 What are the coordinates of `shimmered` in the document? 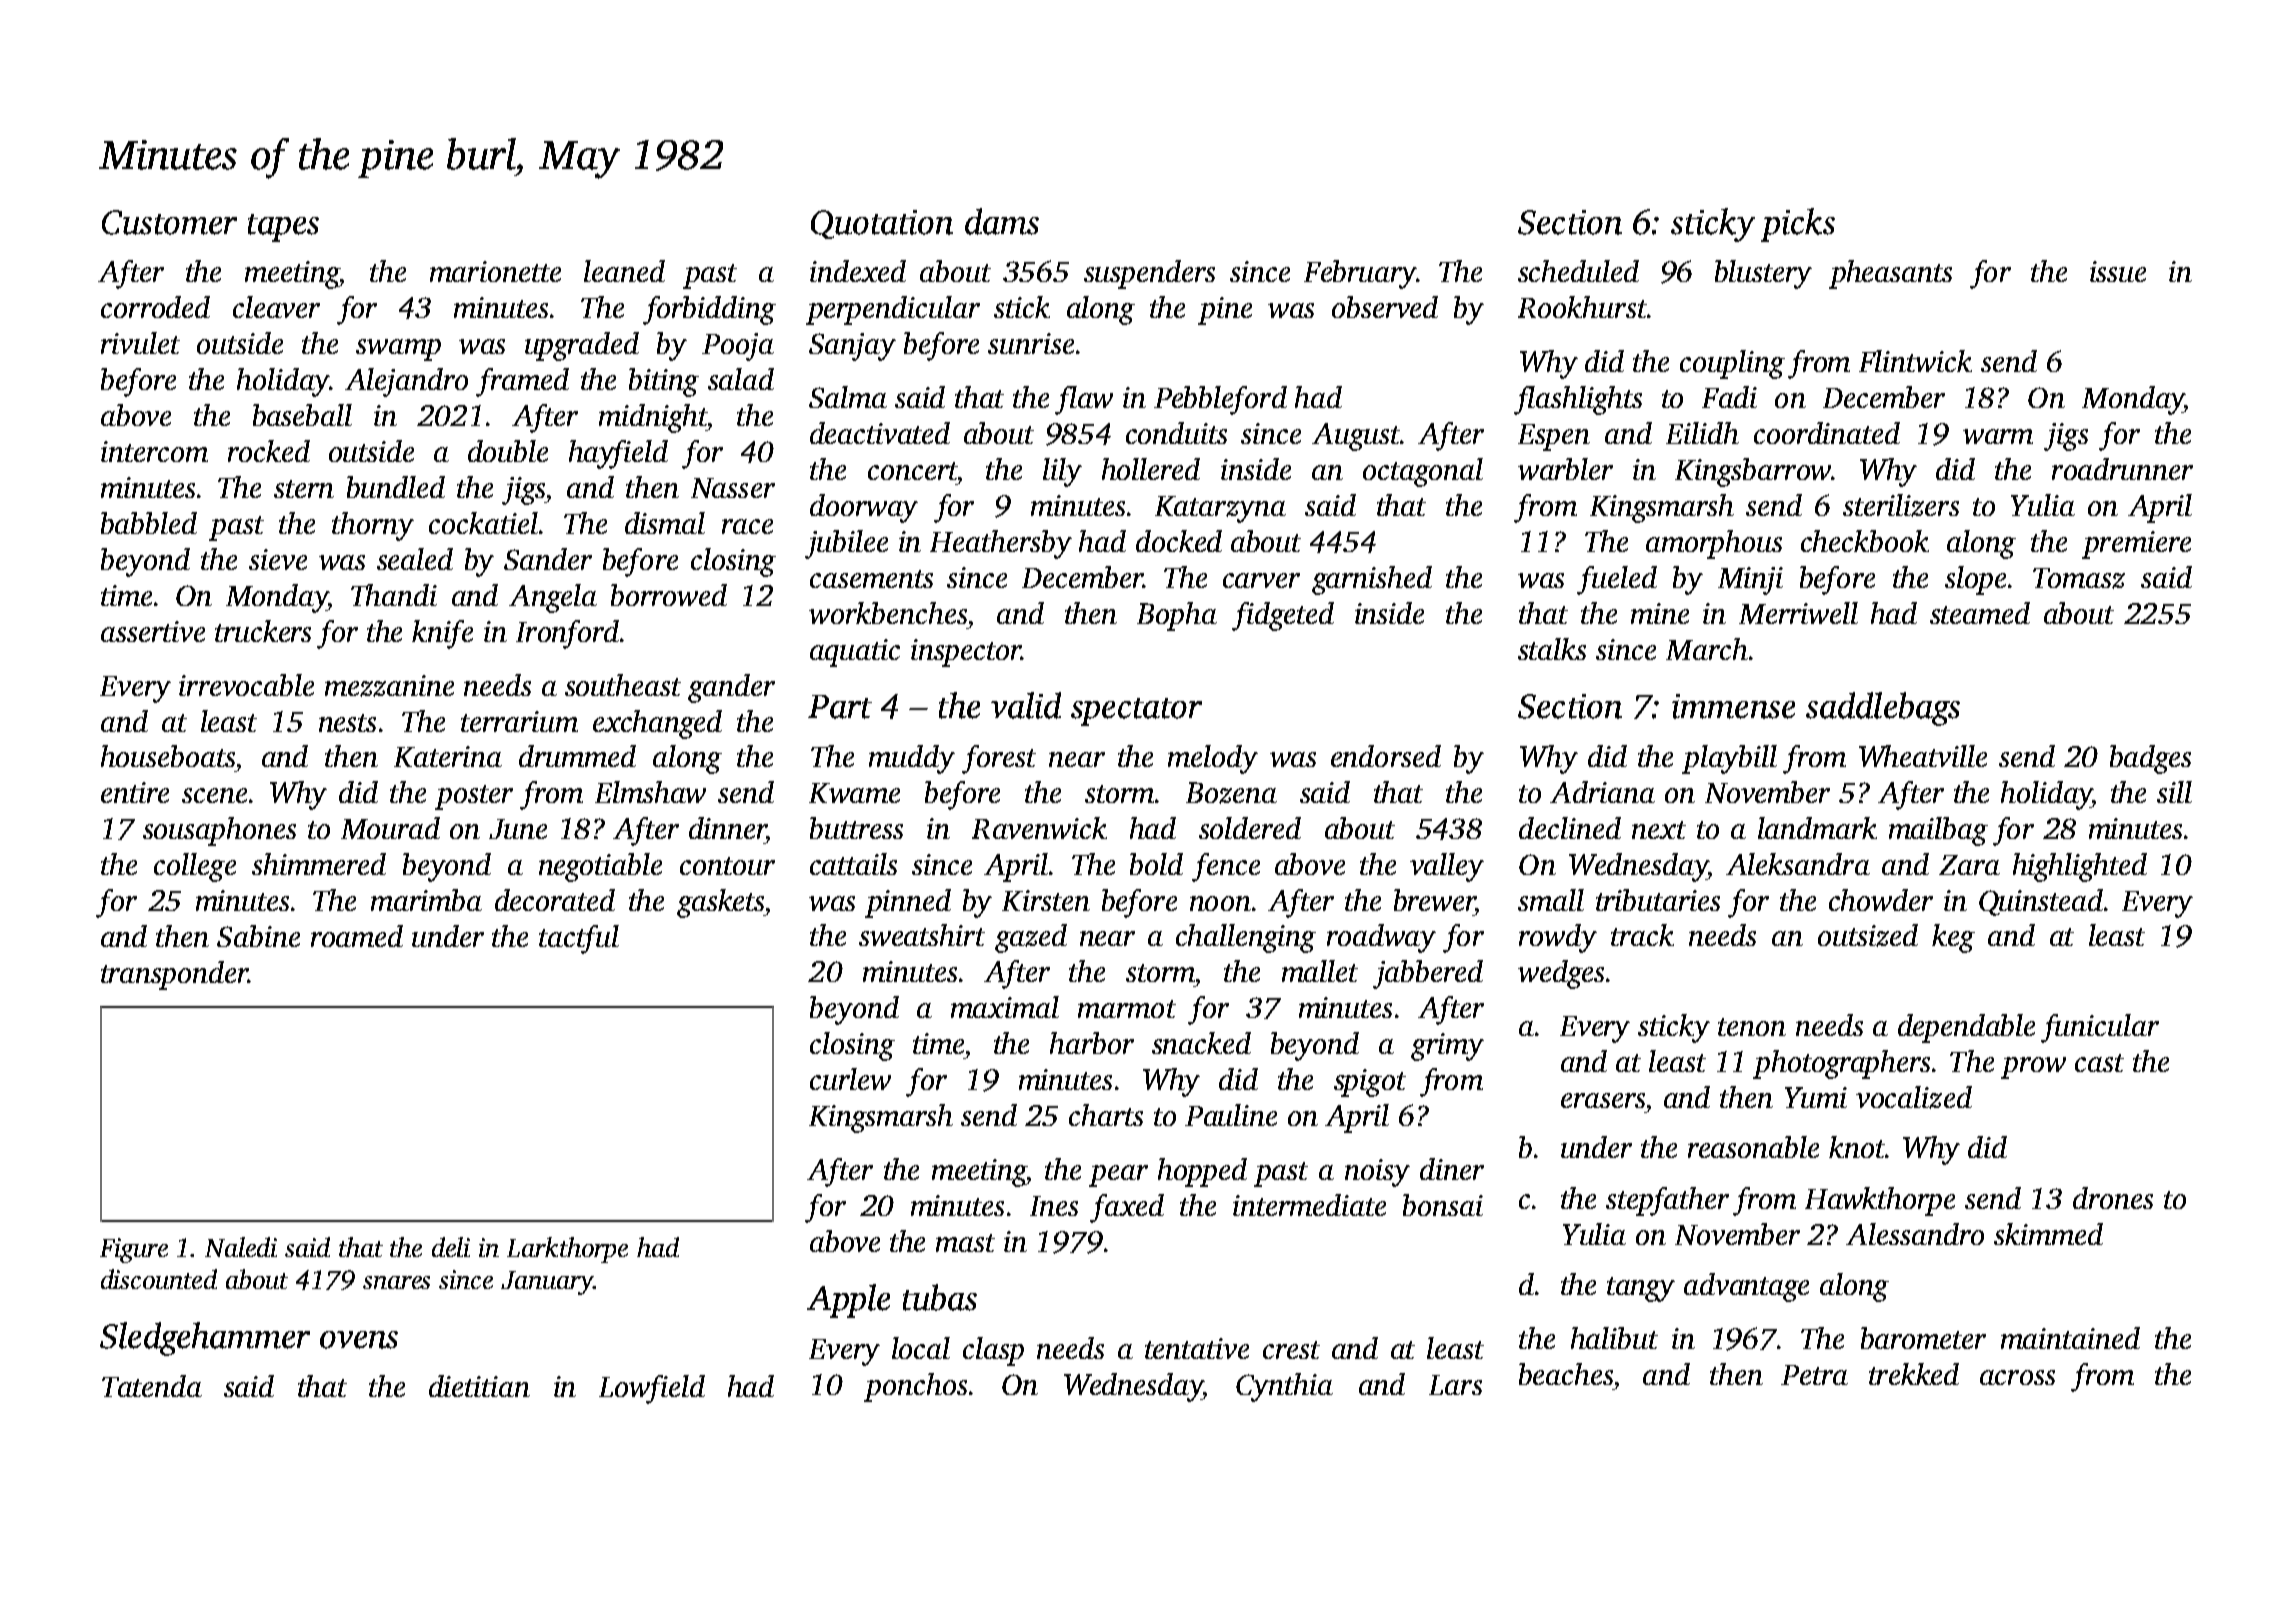 It's located at (319, 864).
